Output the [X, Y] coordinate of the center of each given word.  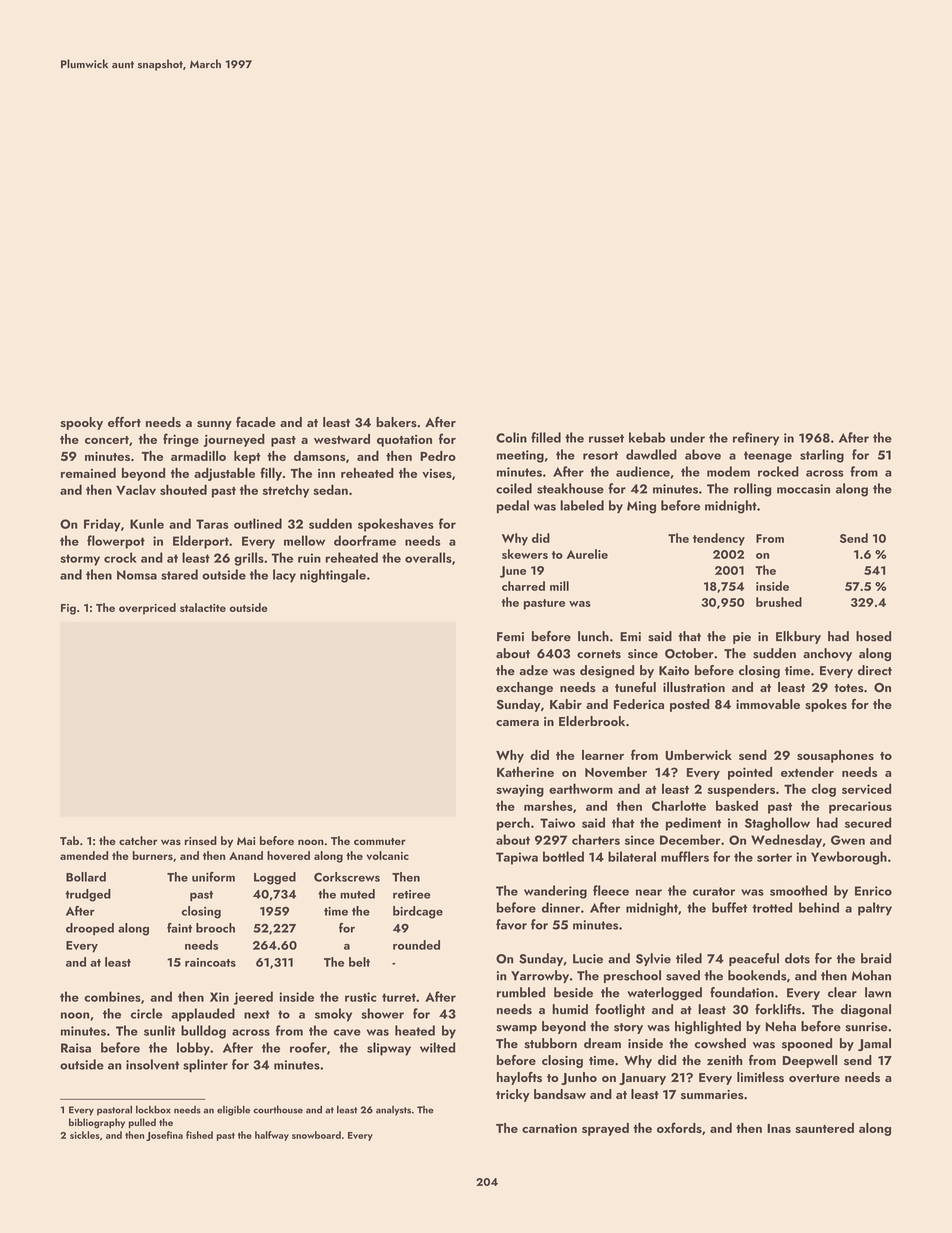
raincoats [210, 962]
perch [513, 824]
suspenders [741, 790]
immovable [768, 704]
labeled [582, 505]
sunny [214, 425]
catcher [138, 840]
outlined [258, 523]
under [687, 437]
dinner [561, 907]
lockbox [153, 1109]
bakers [396, 422]
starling [822, 456]
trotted [772, 907]
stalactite [203, 607]
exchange [524, 688]
